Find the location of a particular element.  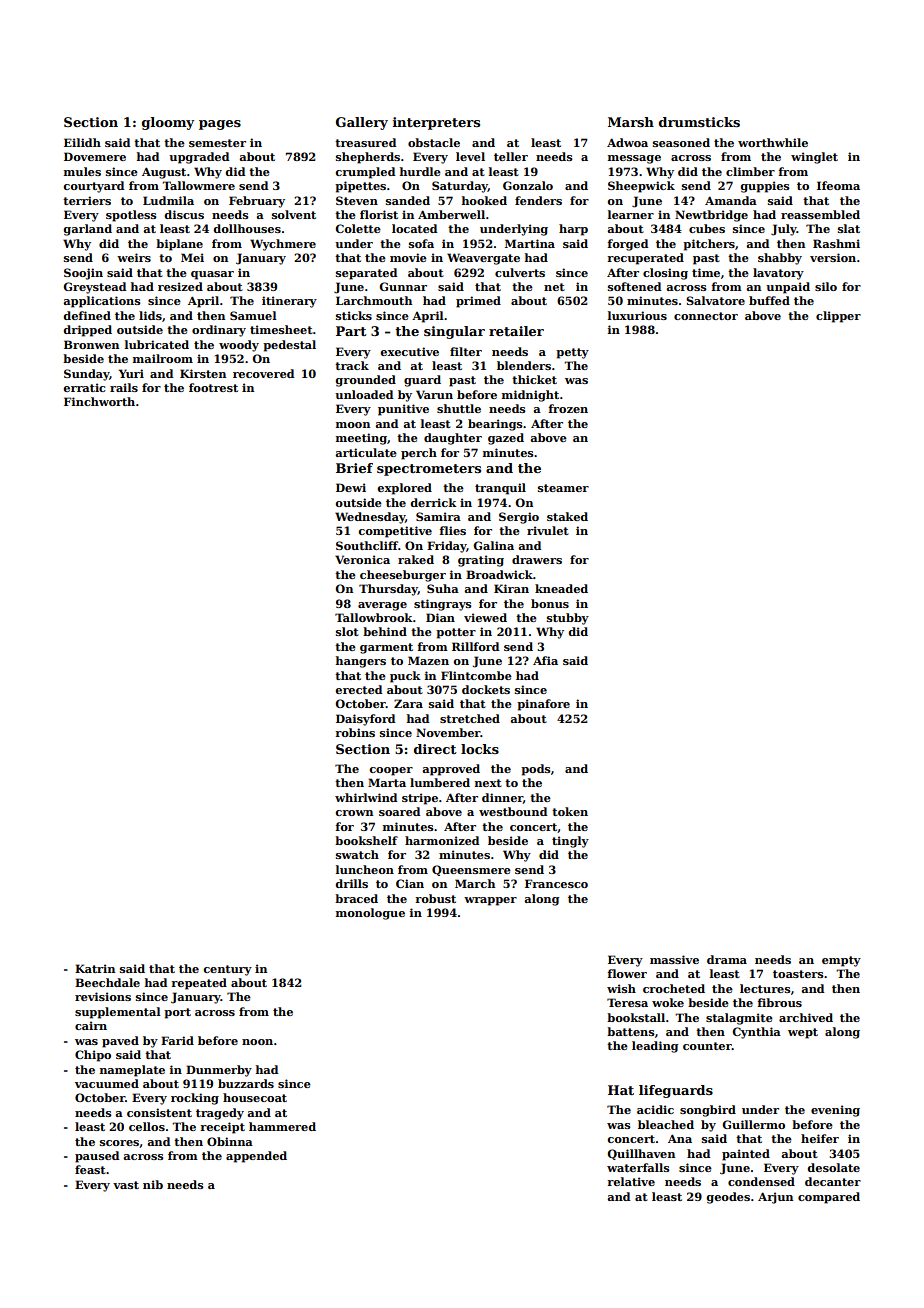

monologue is located at coordinates (370, 914).
